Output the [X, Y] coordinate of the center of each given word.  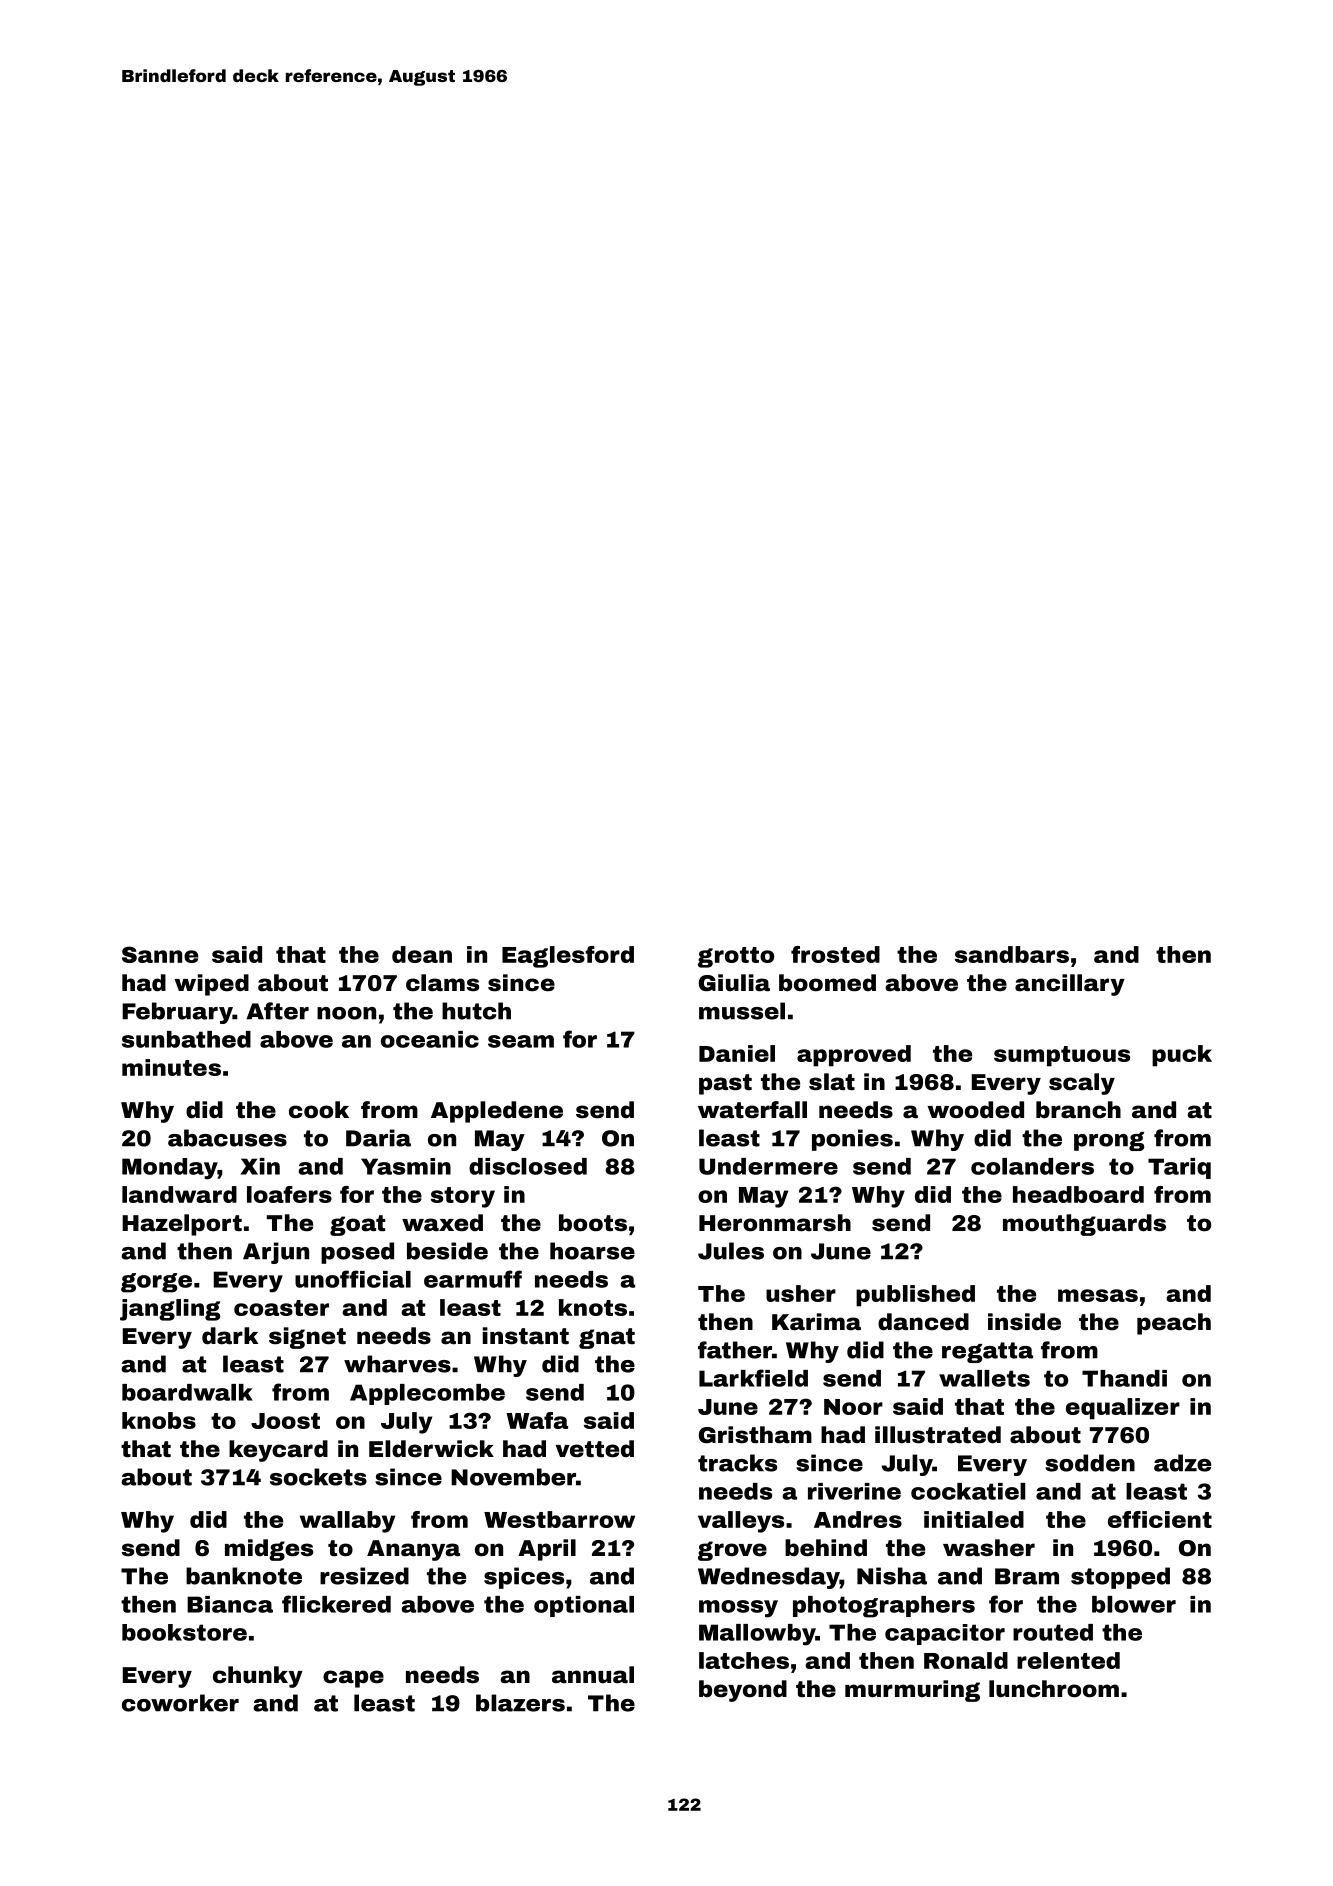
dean [422, 954]
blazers [520, 1703]
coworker [180, 1703]
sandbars [1012, 954]
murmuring [912, 1691]
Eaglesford [568, 957]
